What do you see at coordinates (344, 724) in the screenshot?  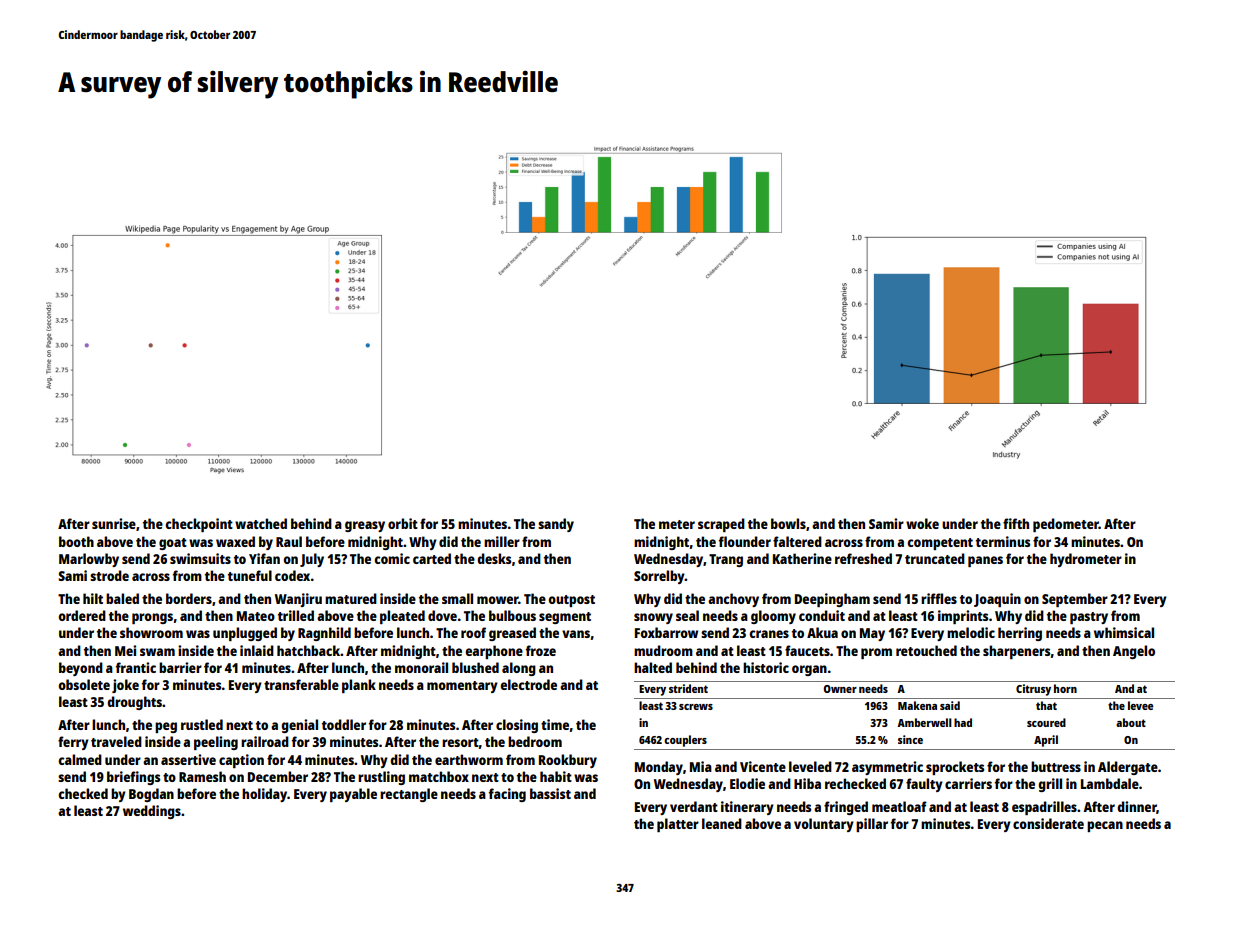 I see `toddler` at bounding box center [344, 724].
